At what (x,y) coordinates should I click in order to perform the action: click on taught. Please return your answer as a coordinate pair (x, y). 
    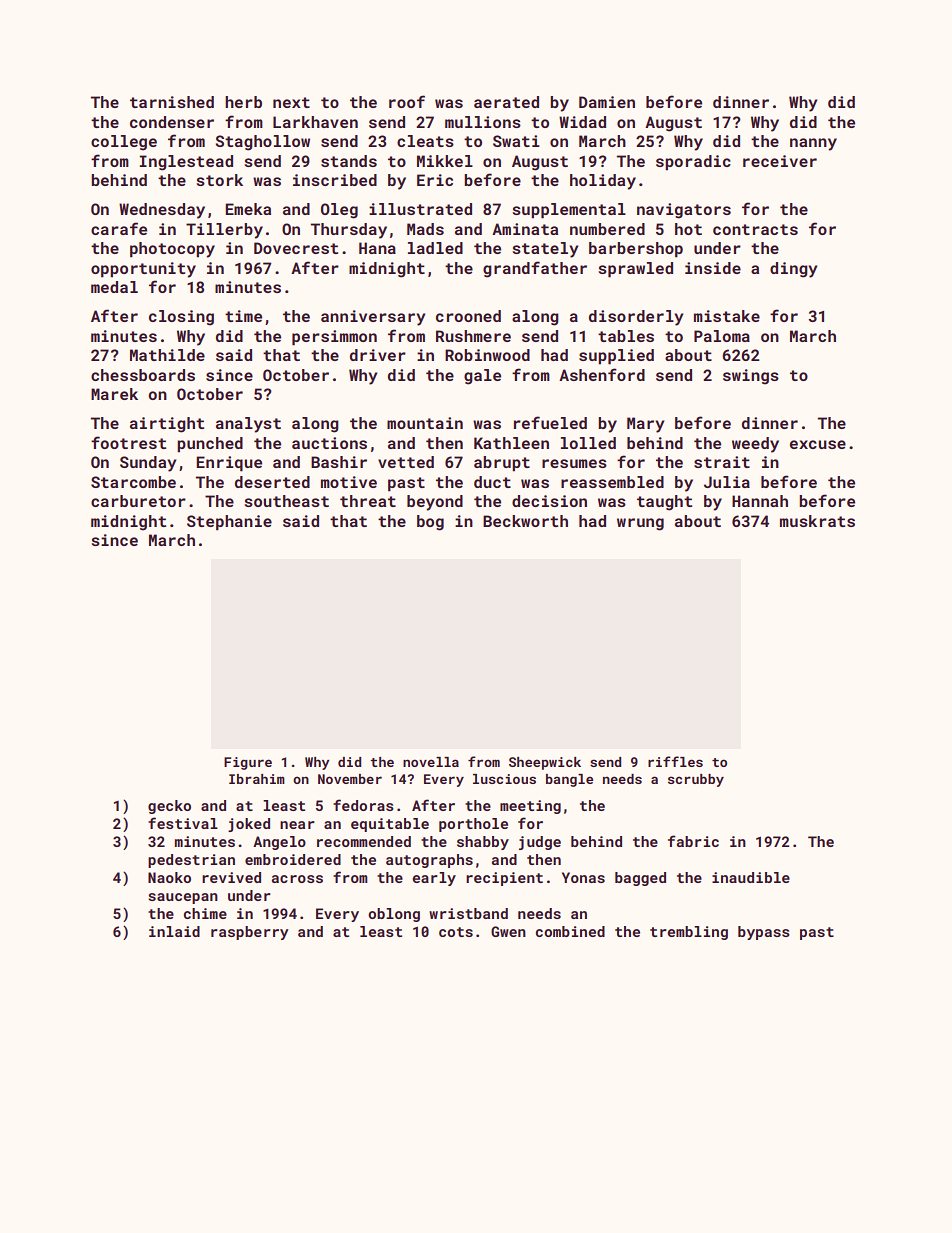
    Looking at the image, I should click on (664, 503).
